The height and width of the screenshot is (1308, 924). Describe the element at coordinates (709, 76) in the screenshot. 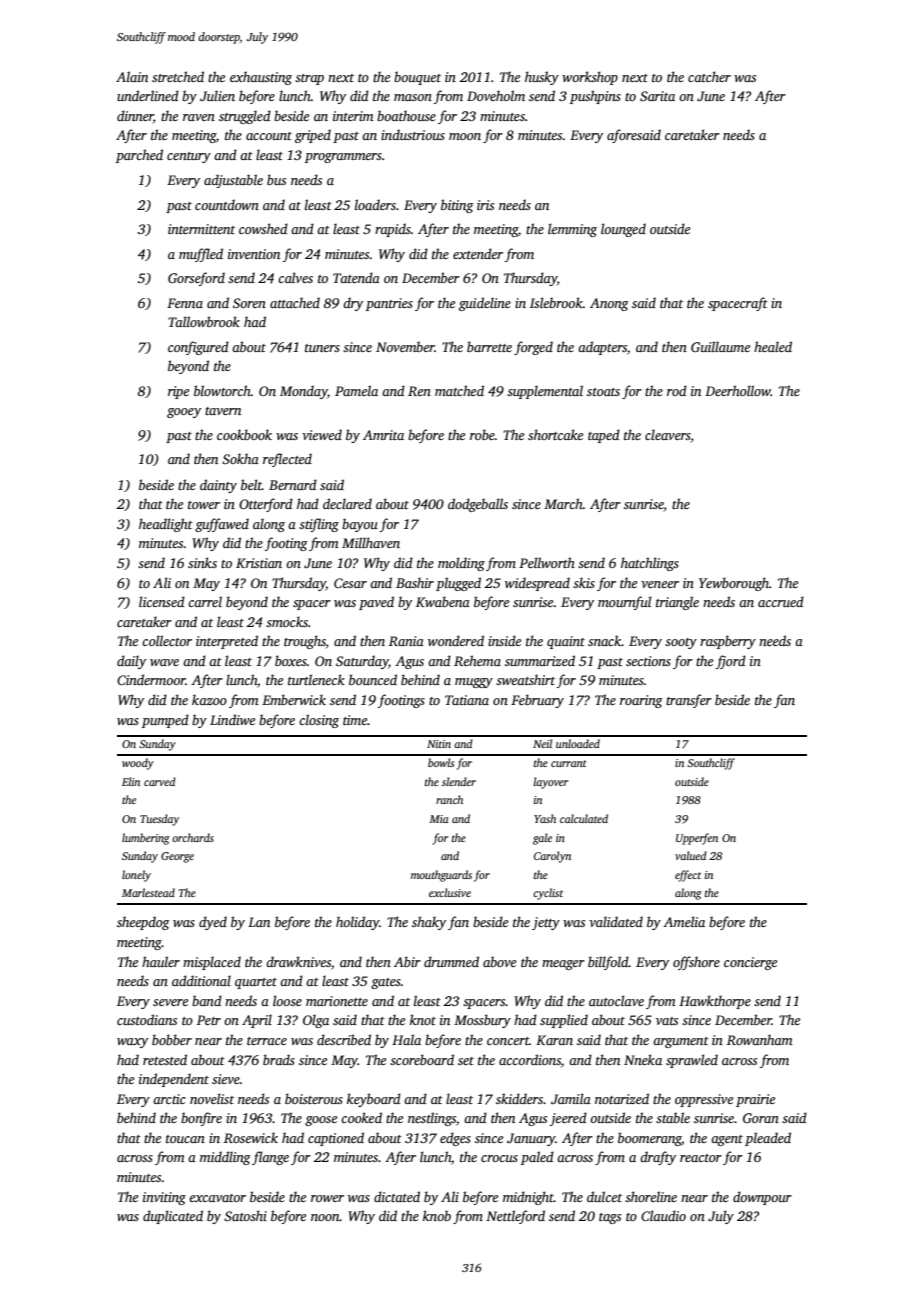

I see `catcher` at that location.
